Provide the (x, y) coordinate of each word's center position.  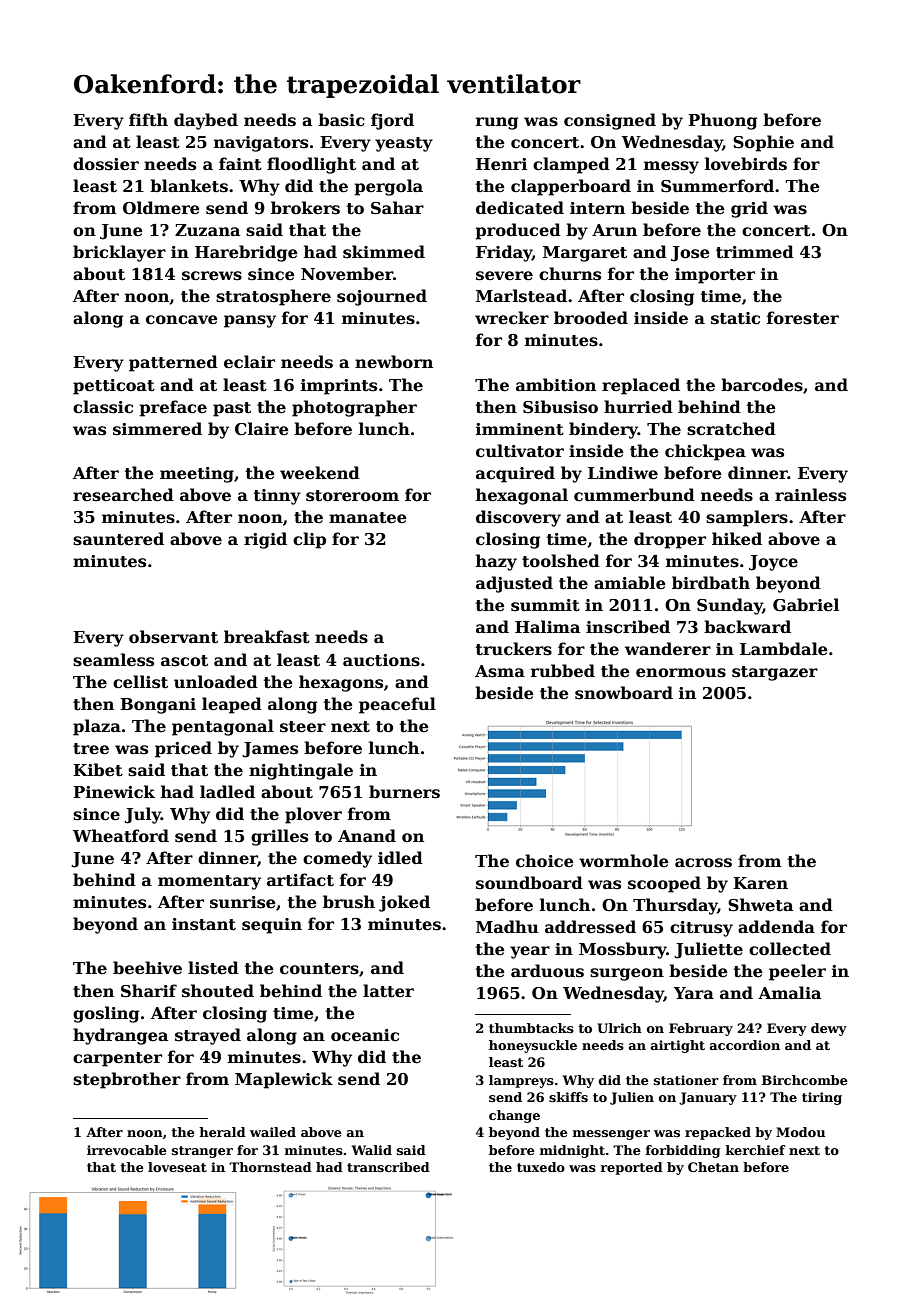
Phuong (722, 121)
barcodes (762, 385)
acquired (515, 474)
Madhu (507, 927)
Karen (760, 883)
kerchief (756, 1150)
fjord (392, 121)
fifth (148, 120)
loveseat (177, 1167)
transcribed (388, 1167)
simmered (157, 429)
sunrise (243, 902)
